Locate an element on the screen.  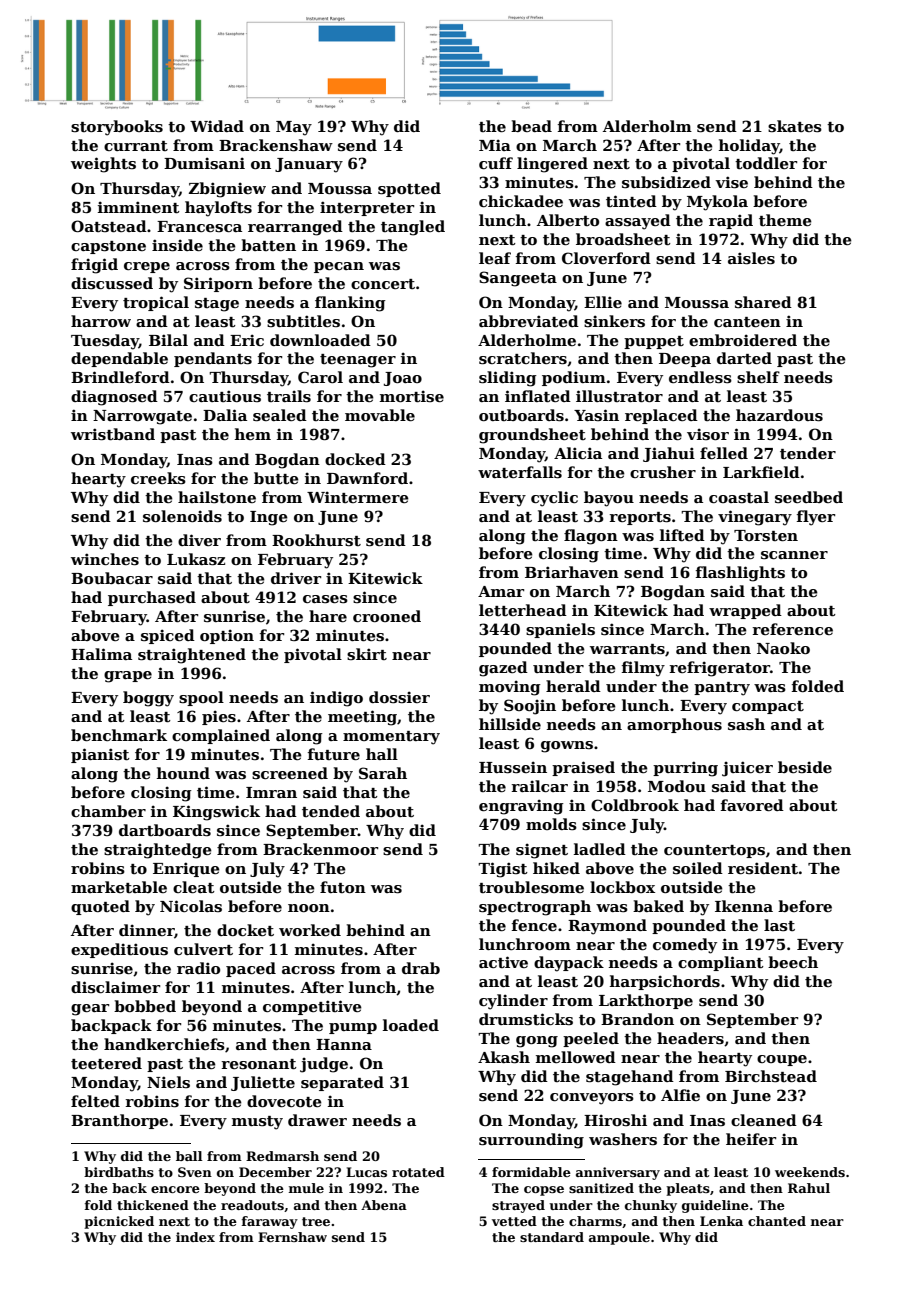
wrapped is located at coordinates (745, 611).
